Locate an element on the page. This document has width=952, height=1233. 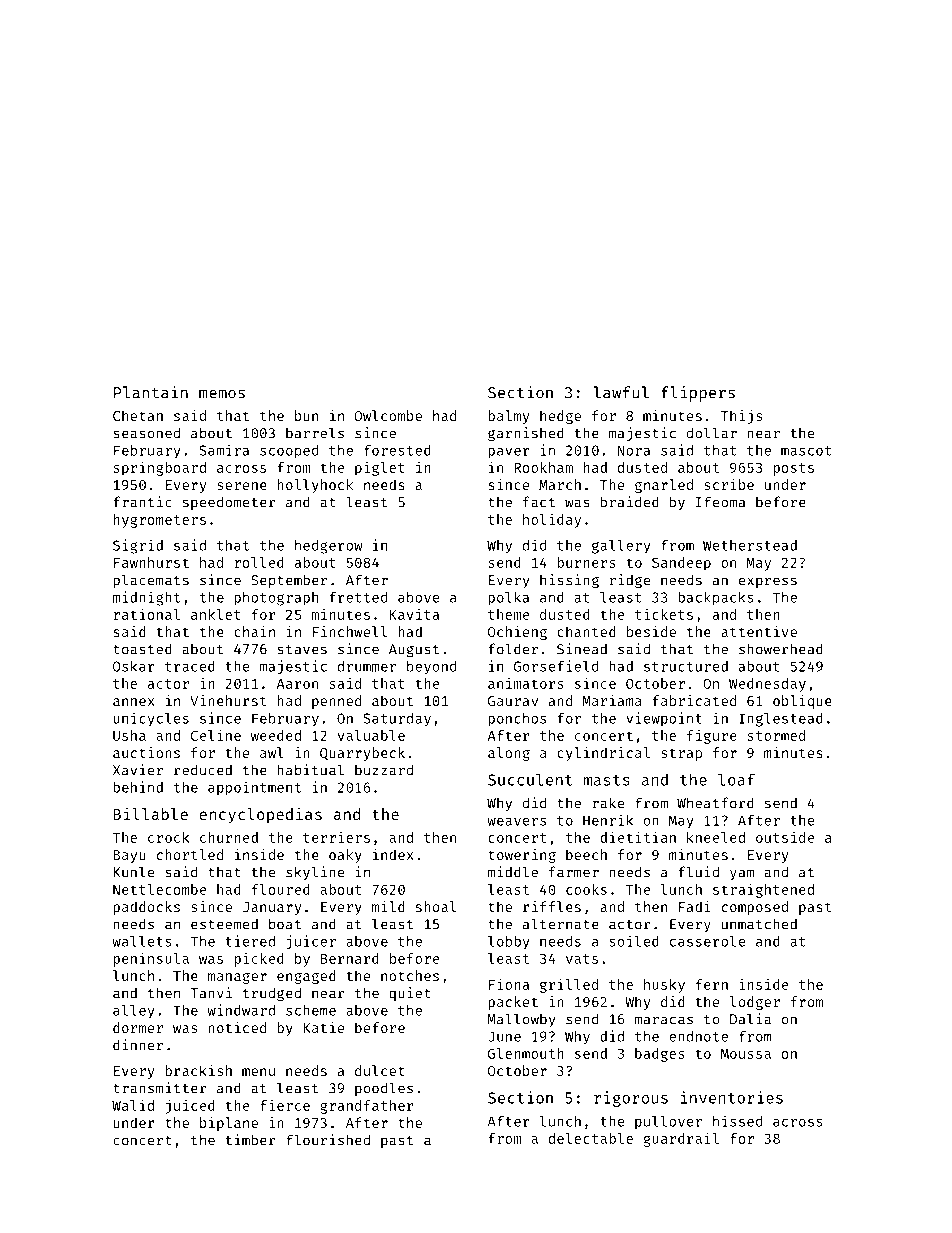
folder is located at coordinates (513, 649).
